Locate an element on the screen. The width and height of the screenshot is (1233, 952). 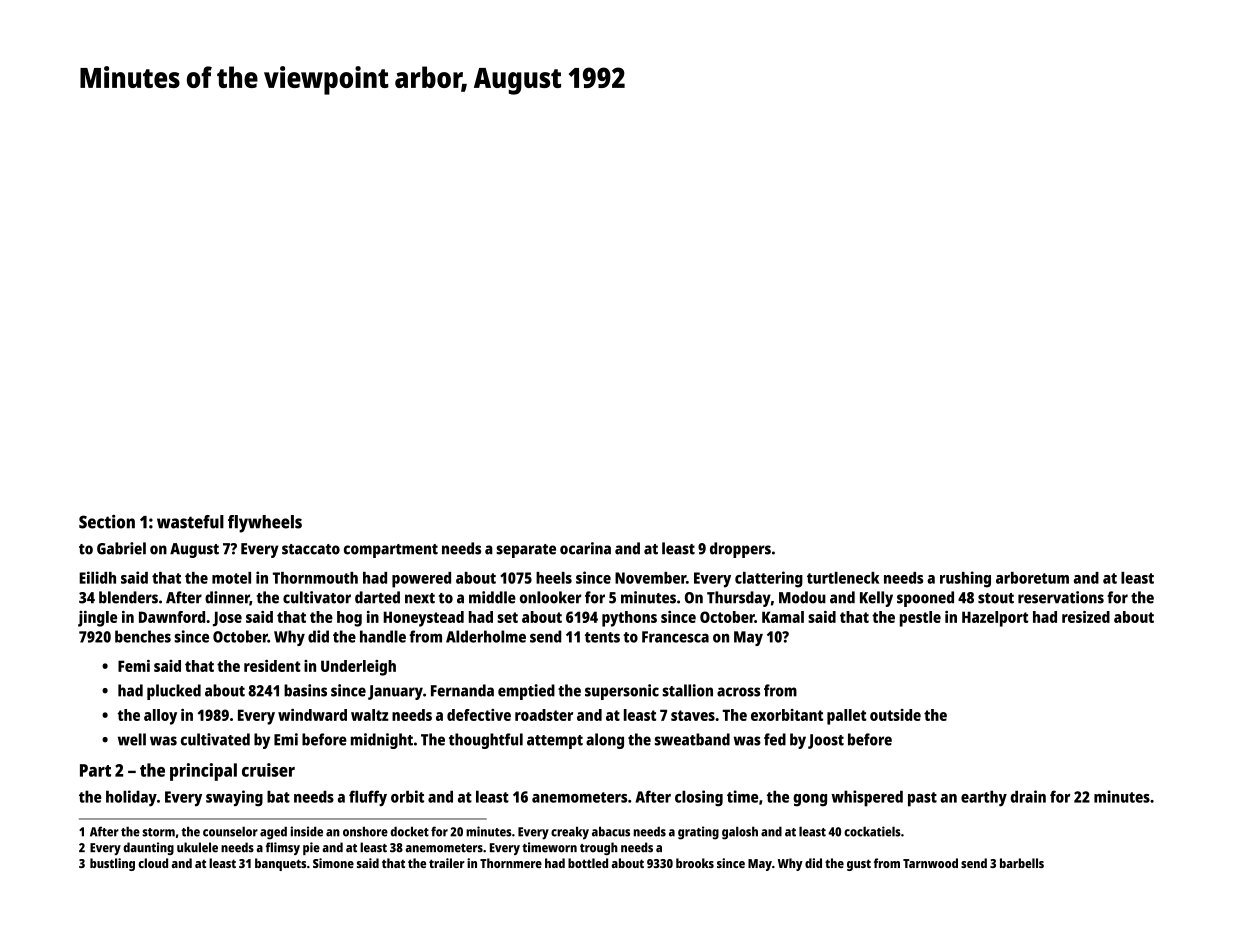
droppers is located at coordinates (740, 550).
